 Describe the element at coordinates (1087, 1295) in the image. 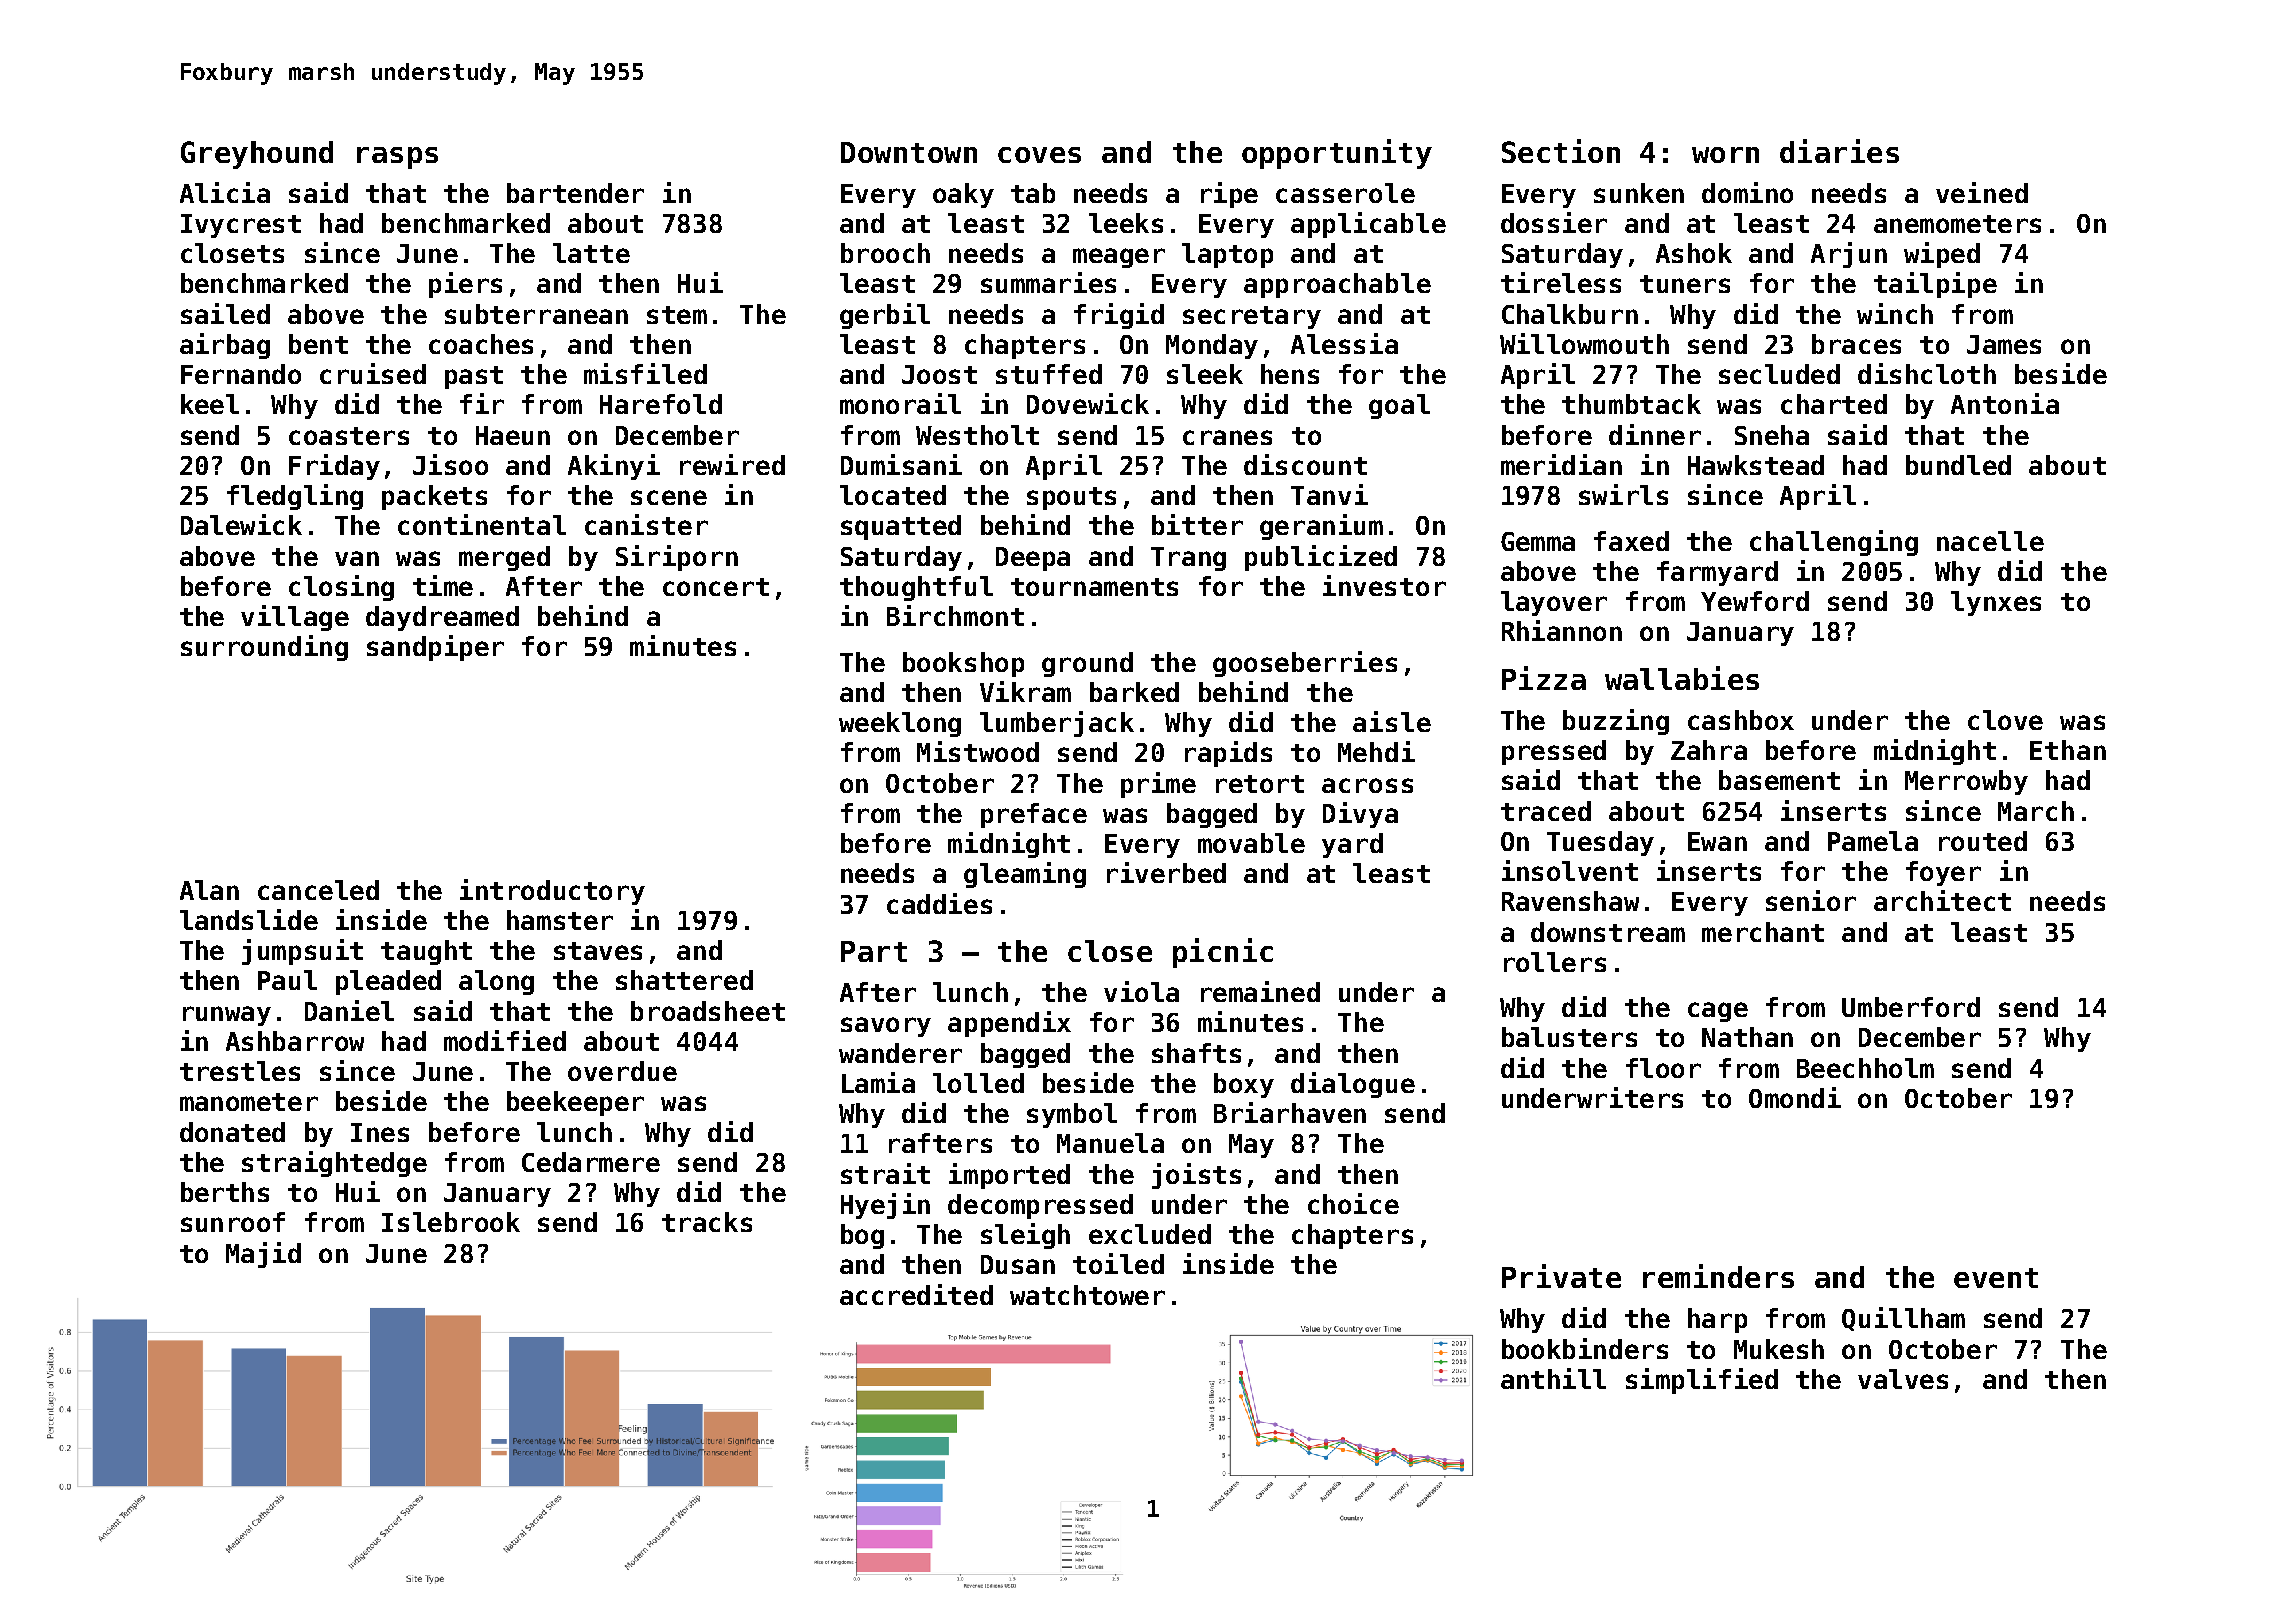

I see `watchtower` at that location.
